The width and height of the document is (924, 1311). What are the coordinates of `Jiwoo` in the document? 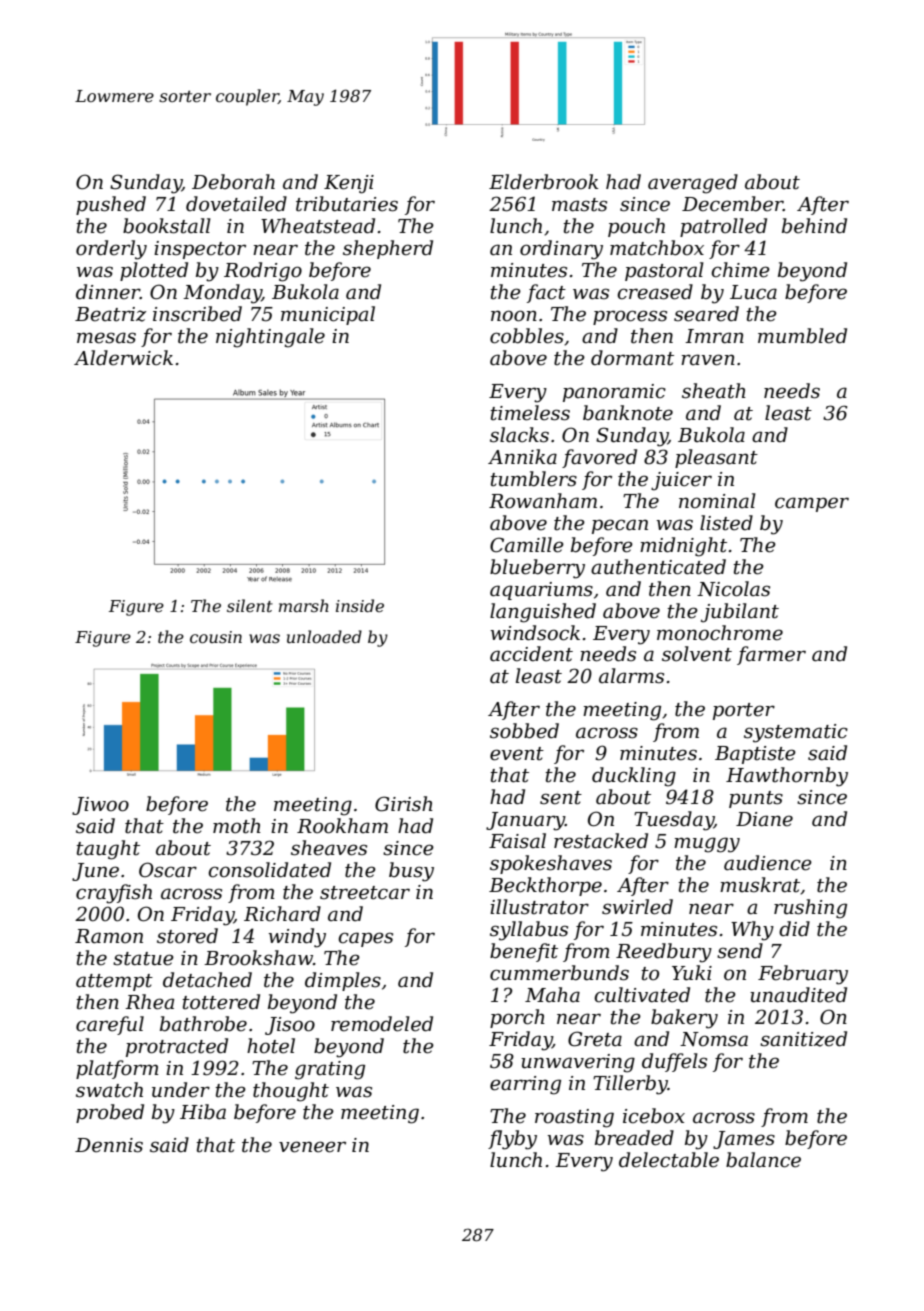 It's located at (100, 806).
